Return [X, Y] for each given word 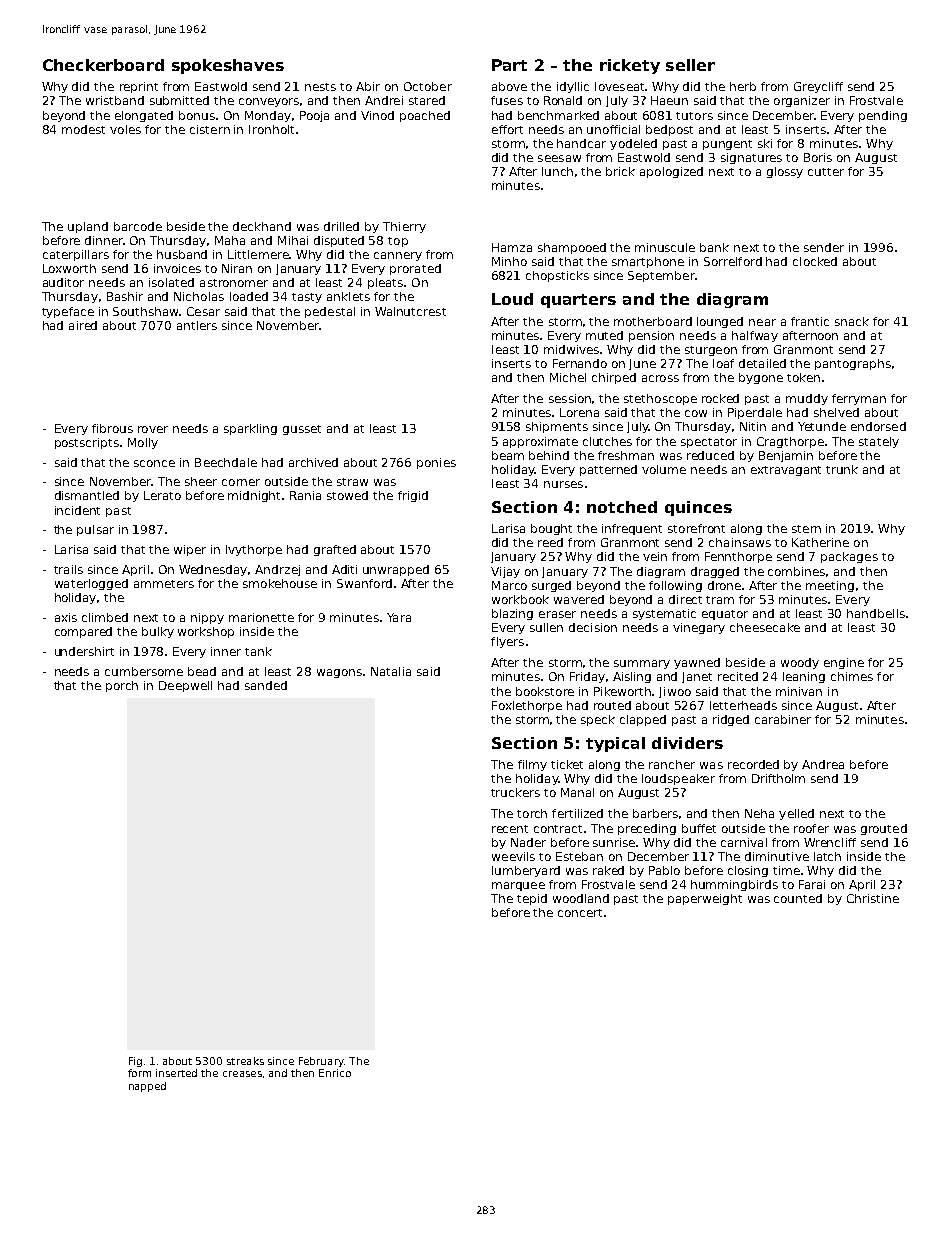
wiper [190, 550]
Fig [135, 1062]
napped [147, 1087]
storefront [696, 528]
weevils [513, 856]
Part [509, 65]
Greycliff [818, 87]
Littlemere [258, 254]
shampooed [572, 248]
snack [852, 321]
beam [508, 455]
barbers [655, 813]
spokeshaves [228, 66]
